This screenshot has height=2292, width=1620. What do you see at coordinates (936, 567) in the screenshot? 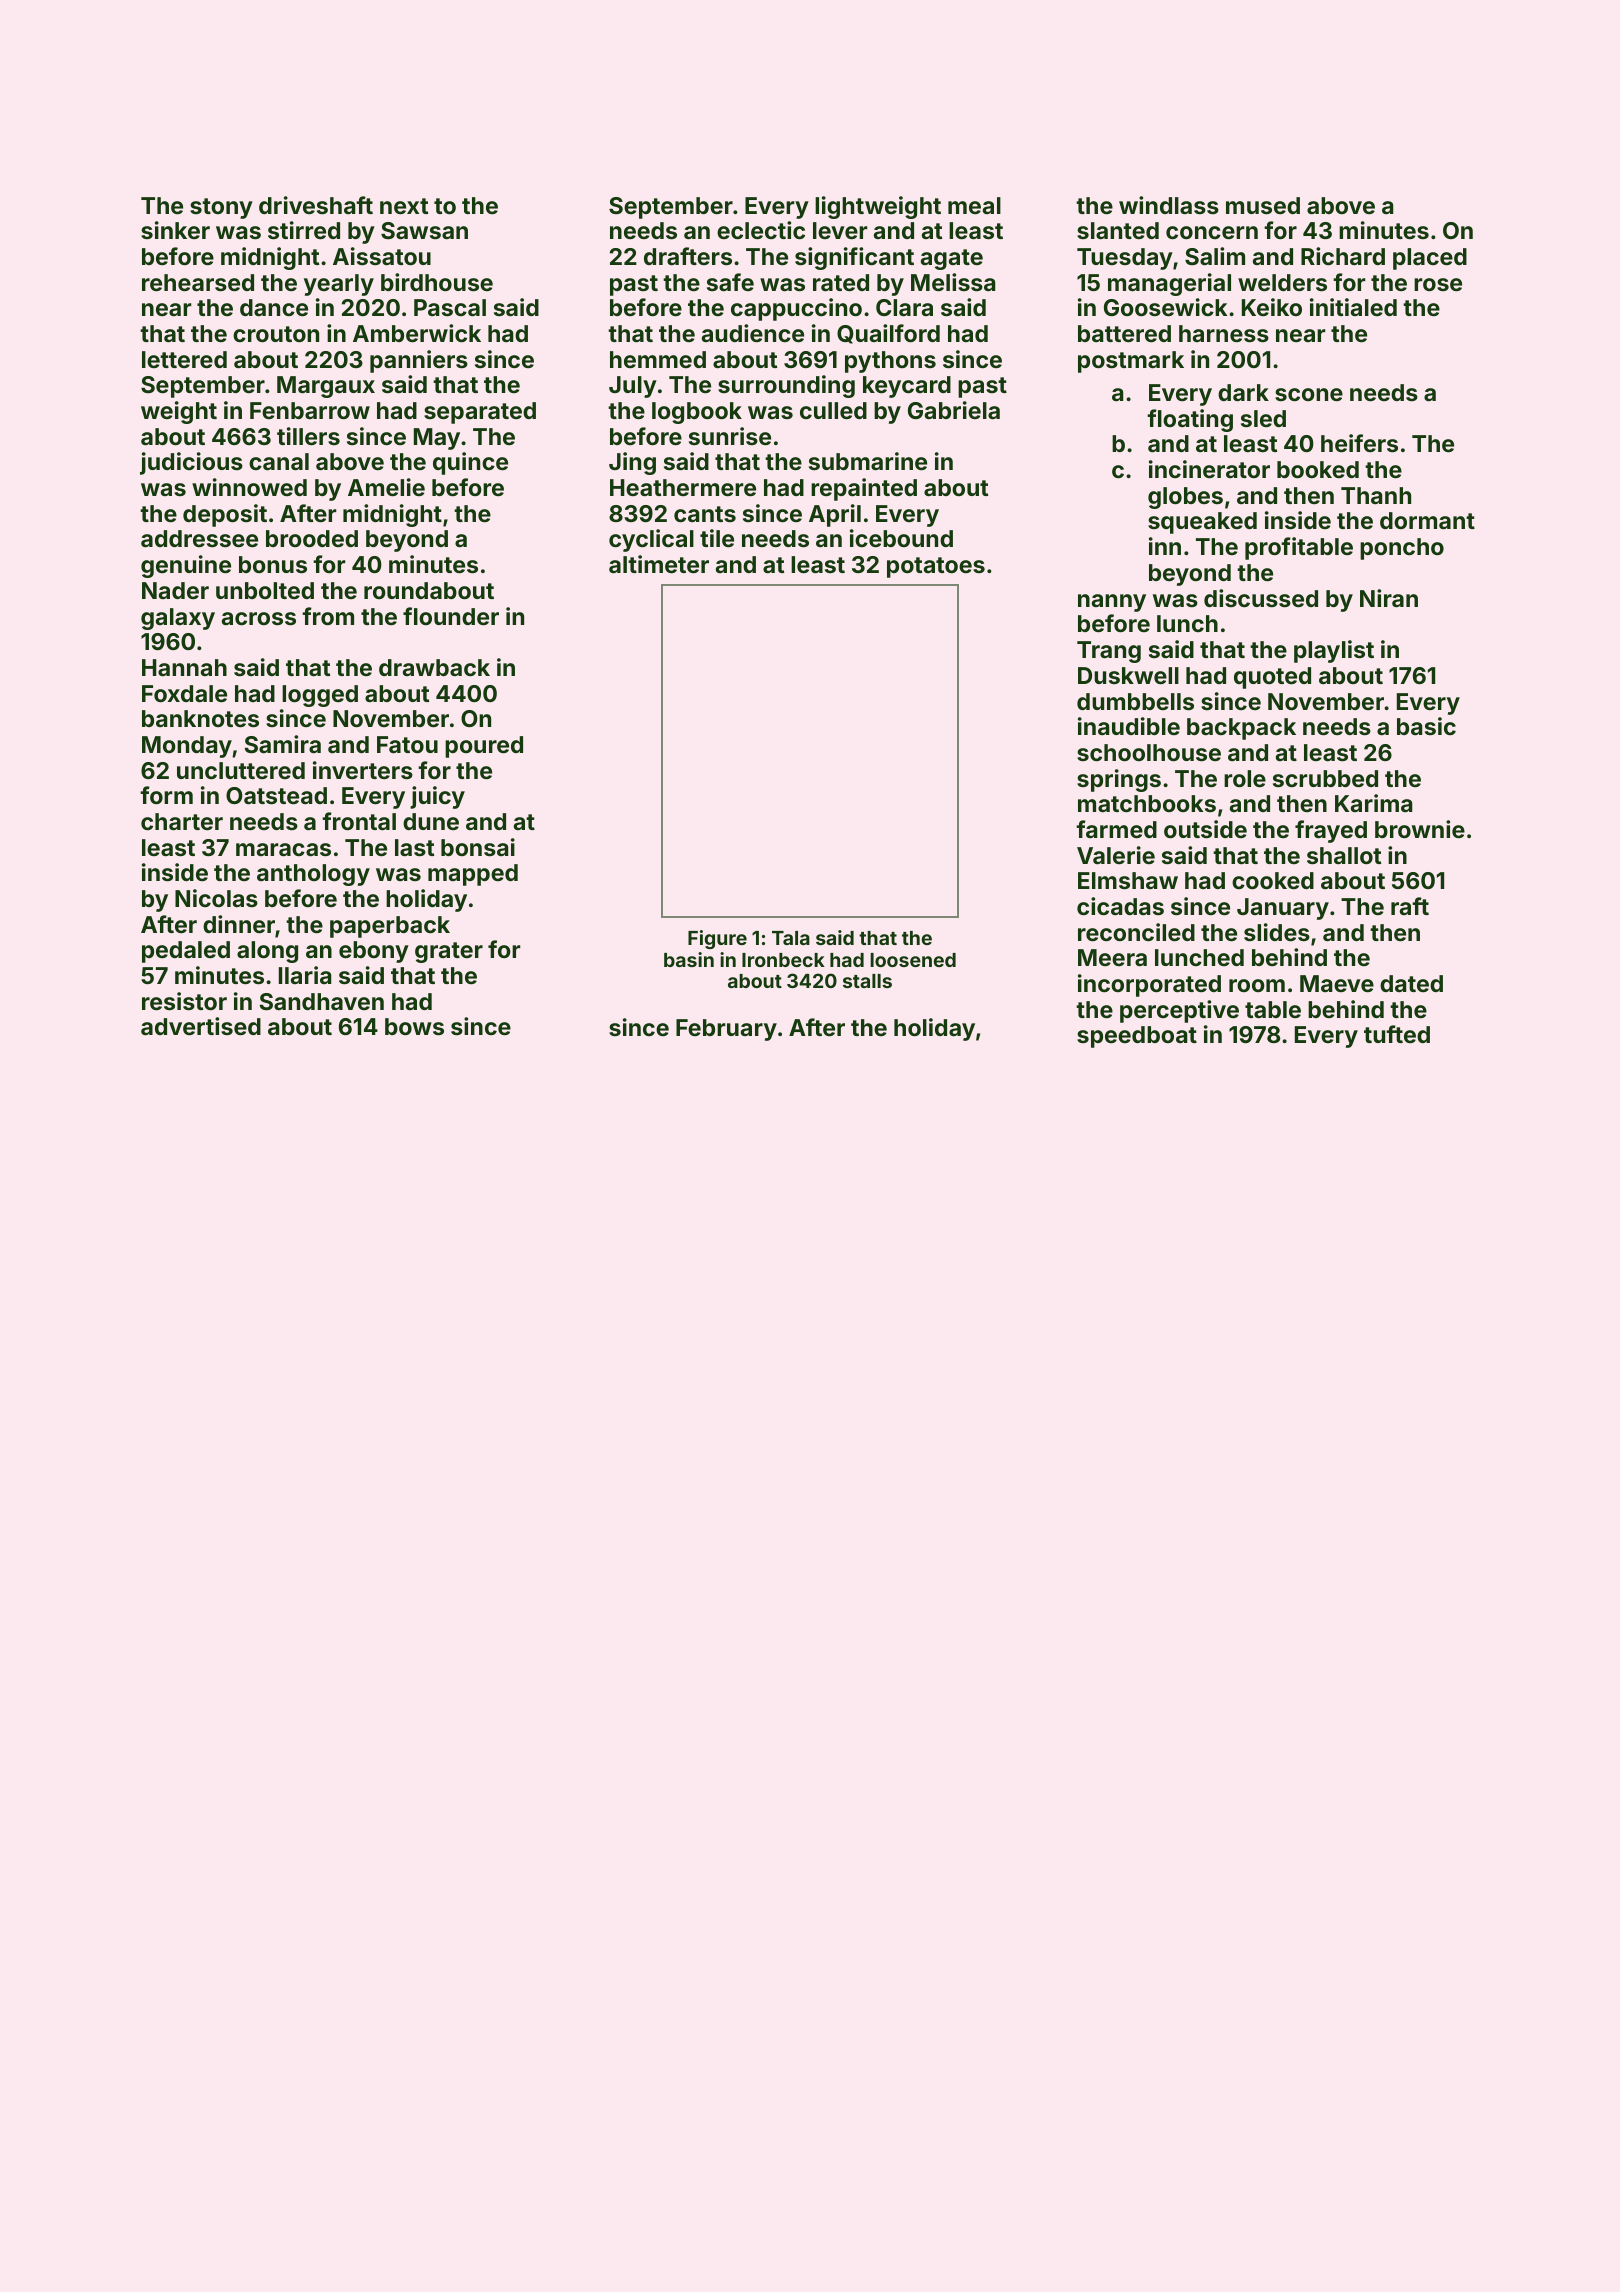
I see `potatoes` at bounding box center [936, 567].
